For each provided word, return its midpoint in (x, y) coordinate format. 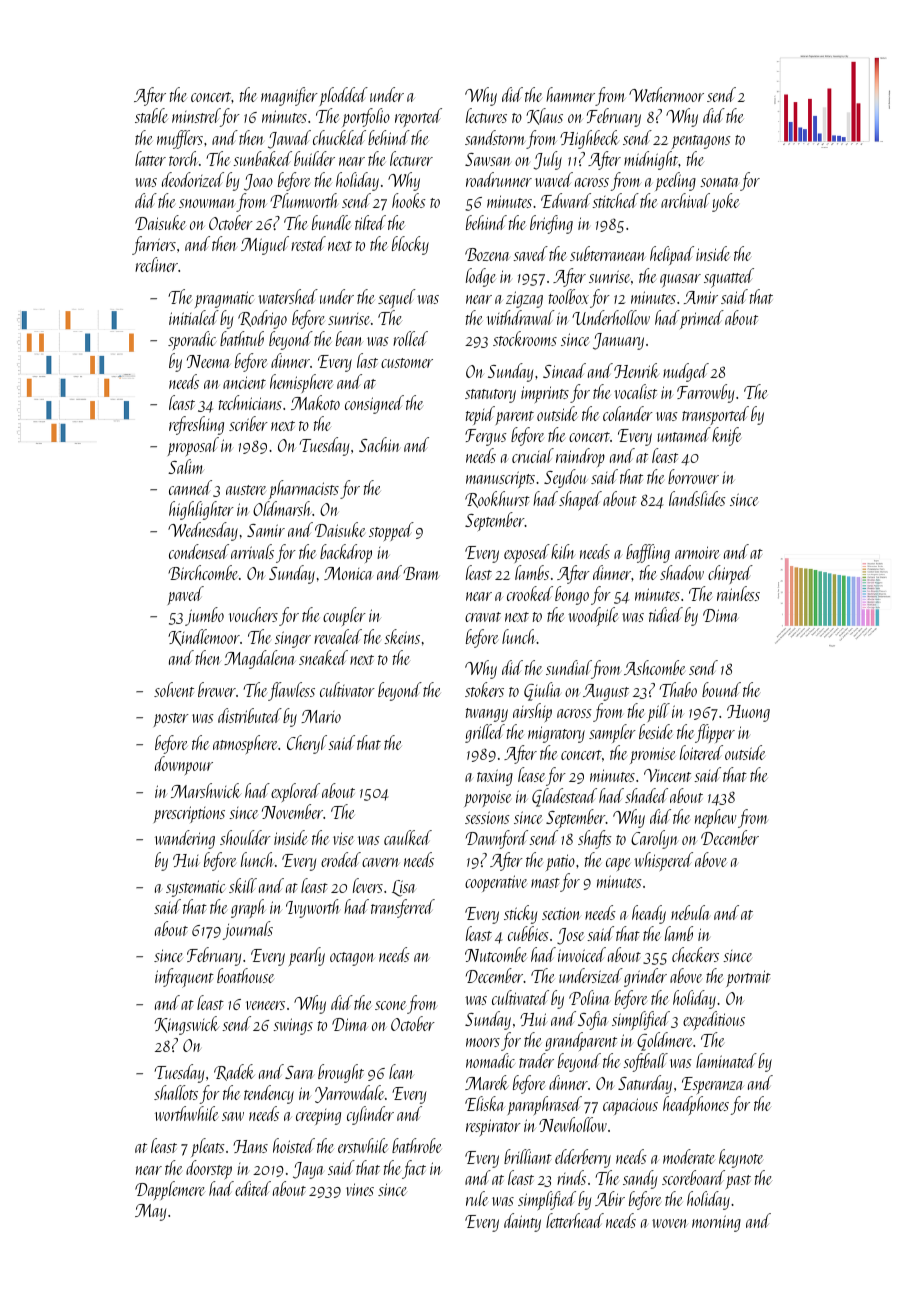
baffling (648, 553)
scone (390, 1005)
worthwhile (186, 1113)
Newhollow (573, 1124)
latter (150, 158)
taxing (495, 777)
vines (360, 1189)
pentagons (701, 142)
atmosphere (245, 744)
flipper (715, 733)
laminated (726, 1060)
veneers (265, 1005)
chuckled (339, 137)
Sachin (379, 444)
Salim (186, 466)
